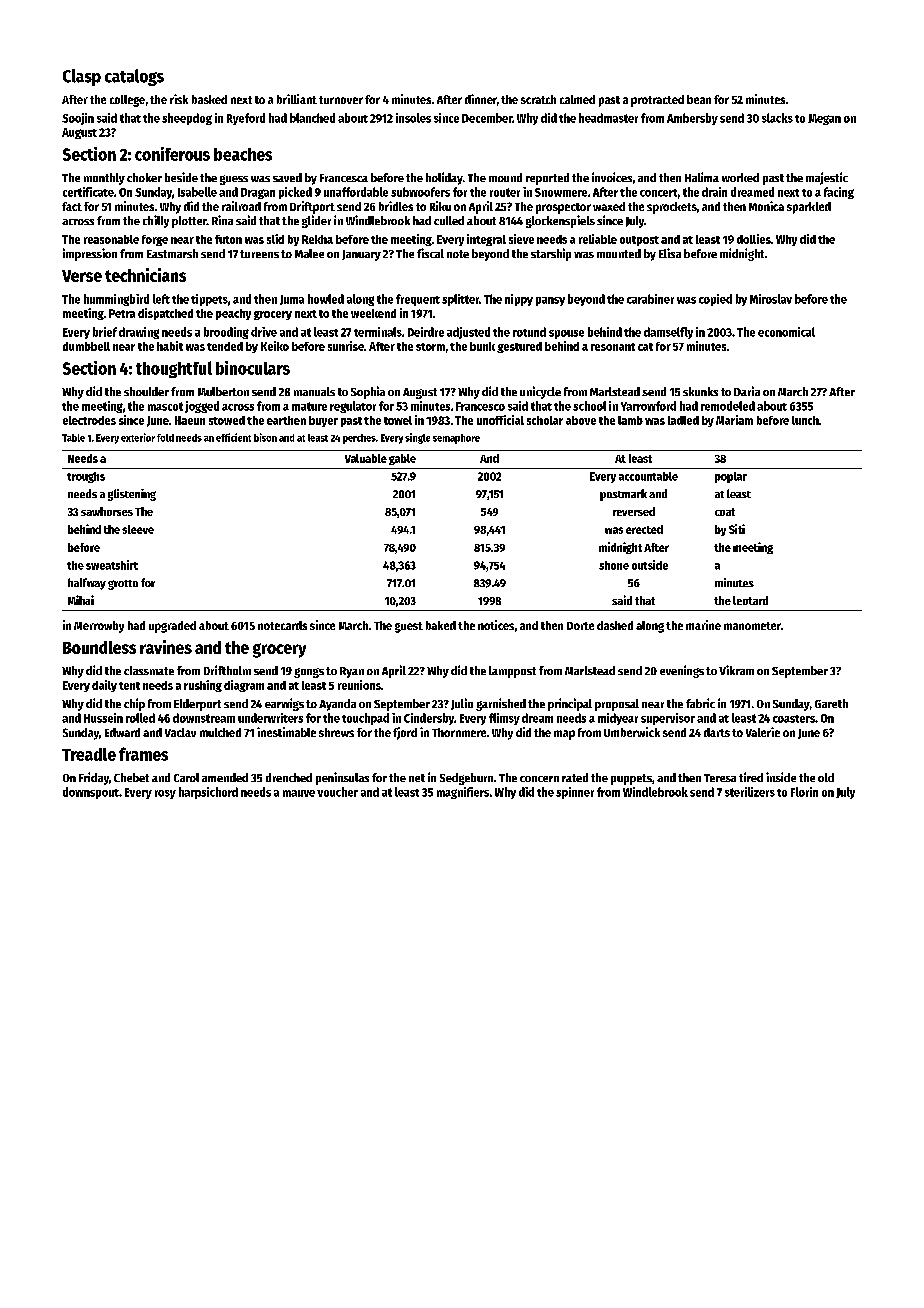  I want to click on resonant, so click(613, 347).
